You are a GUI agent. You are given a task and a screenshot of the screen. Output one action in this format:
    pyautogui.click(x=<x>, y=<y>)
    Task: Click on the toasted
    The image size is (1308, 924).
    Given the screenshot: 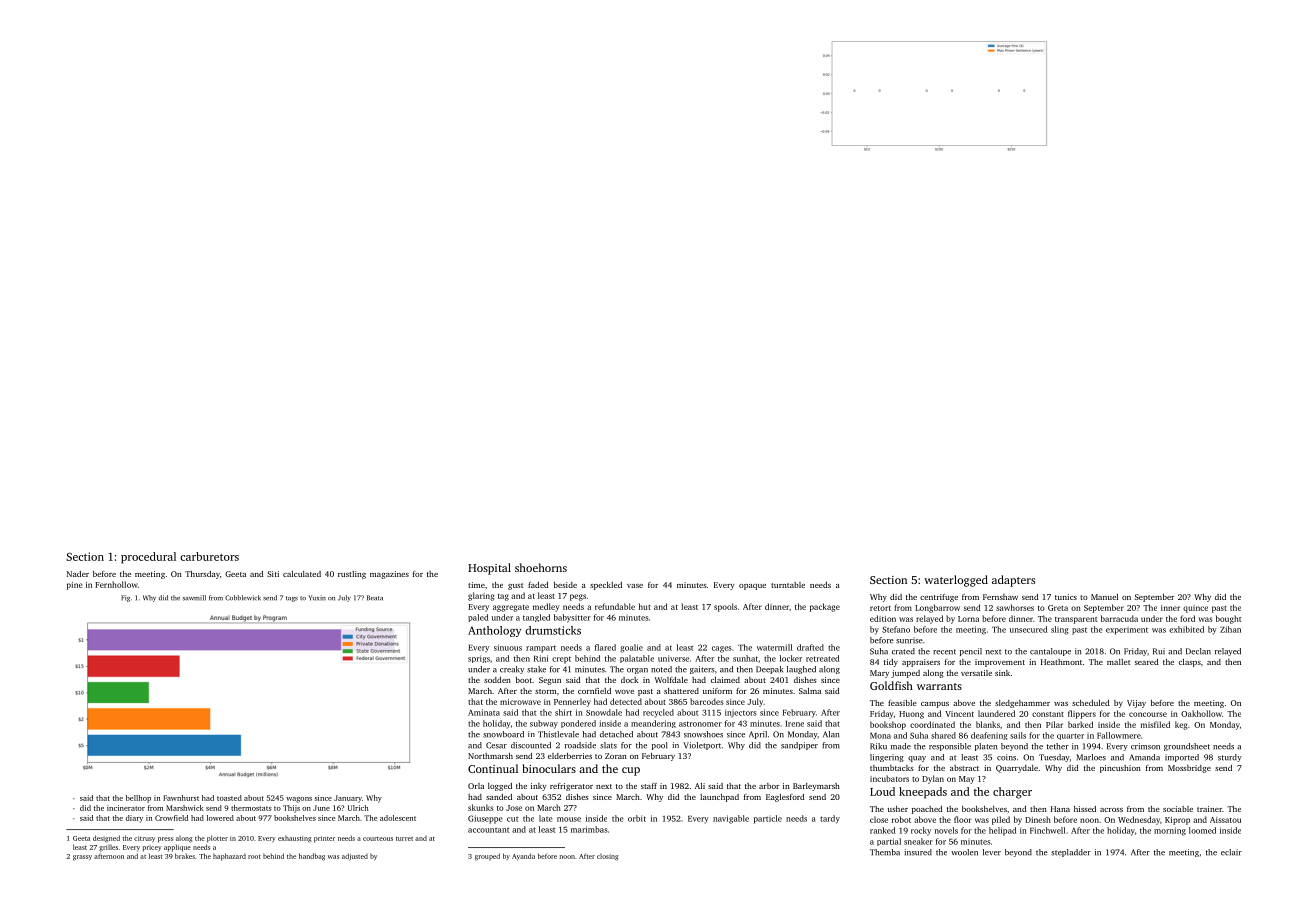 What is the action you would take?
    pyautogui.click(x=229, y=798)
